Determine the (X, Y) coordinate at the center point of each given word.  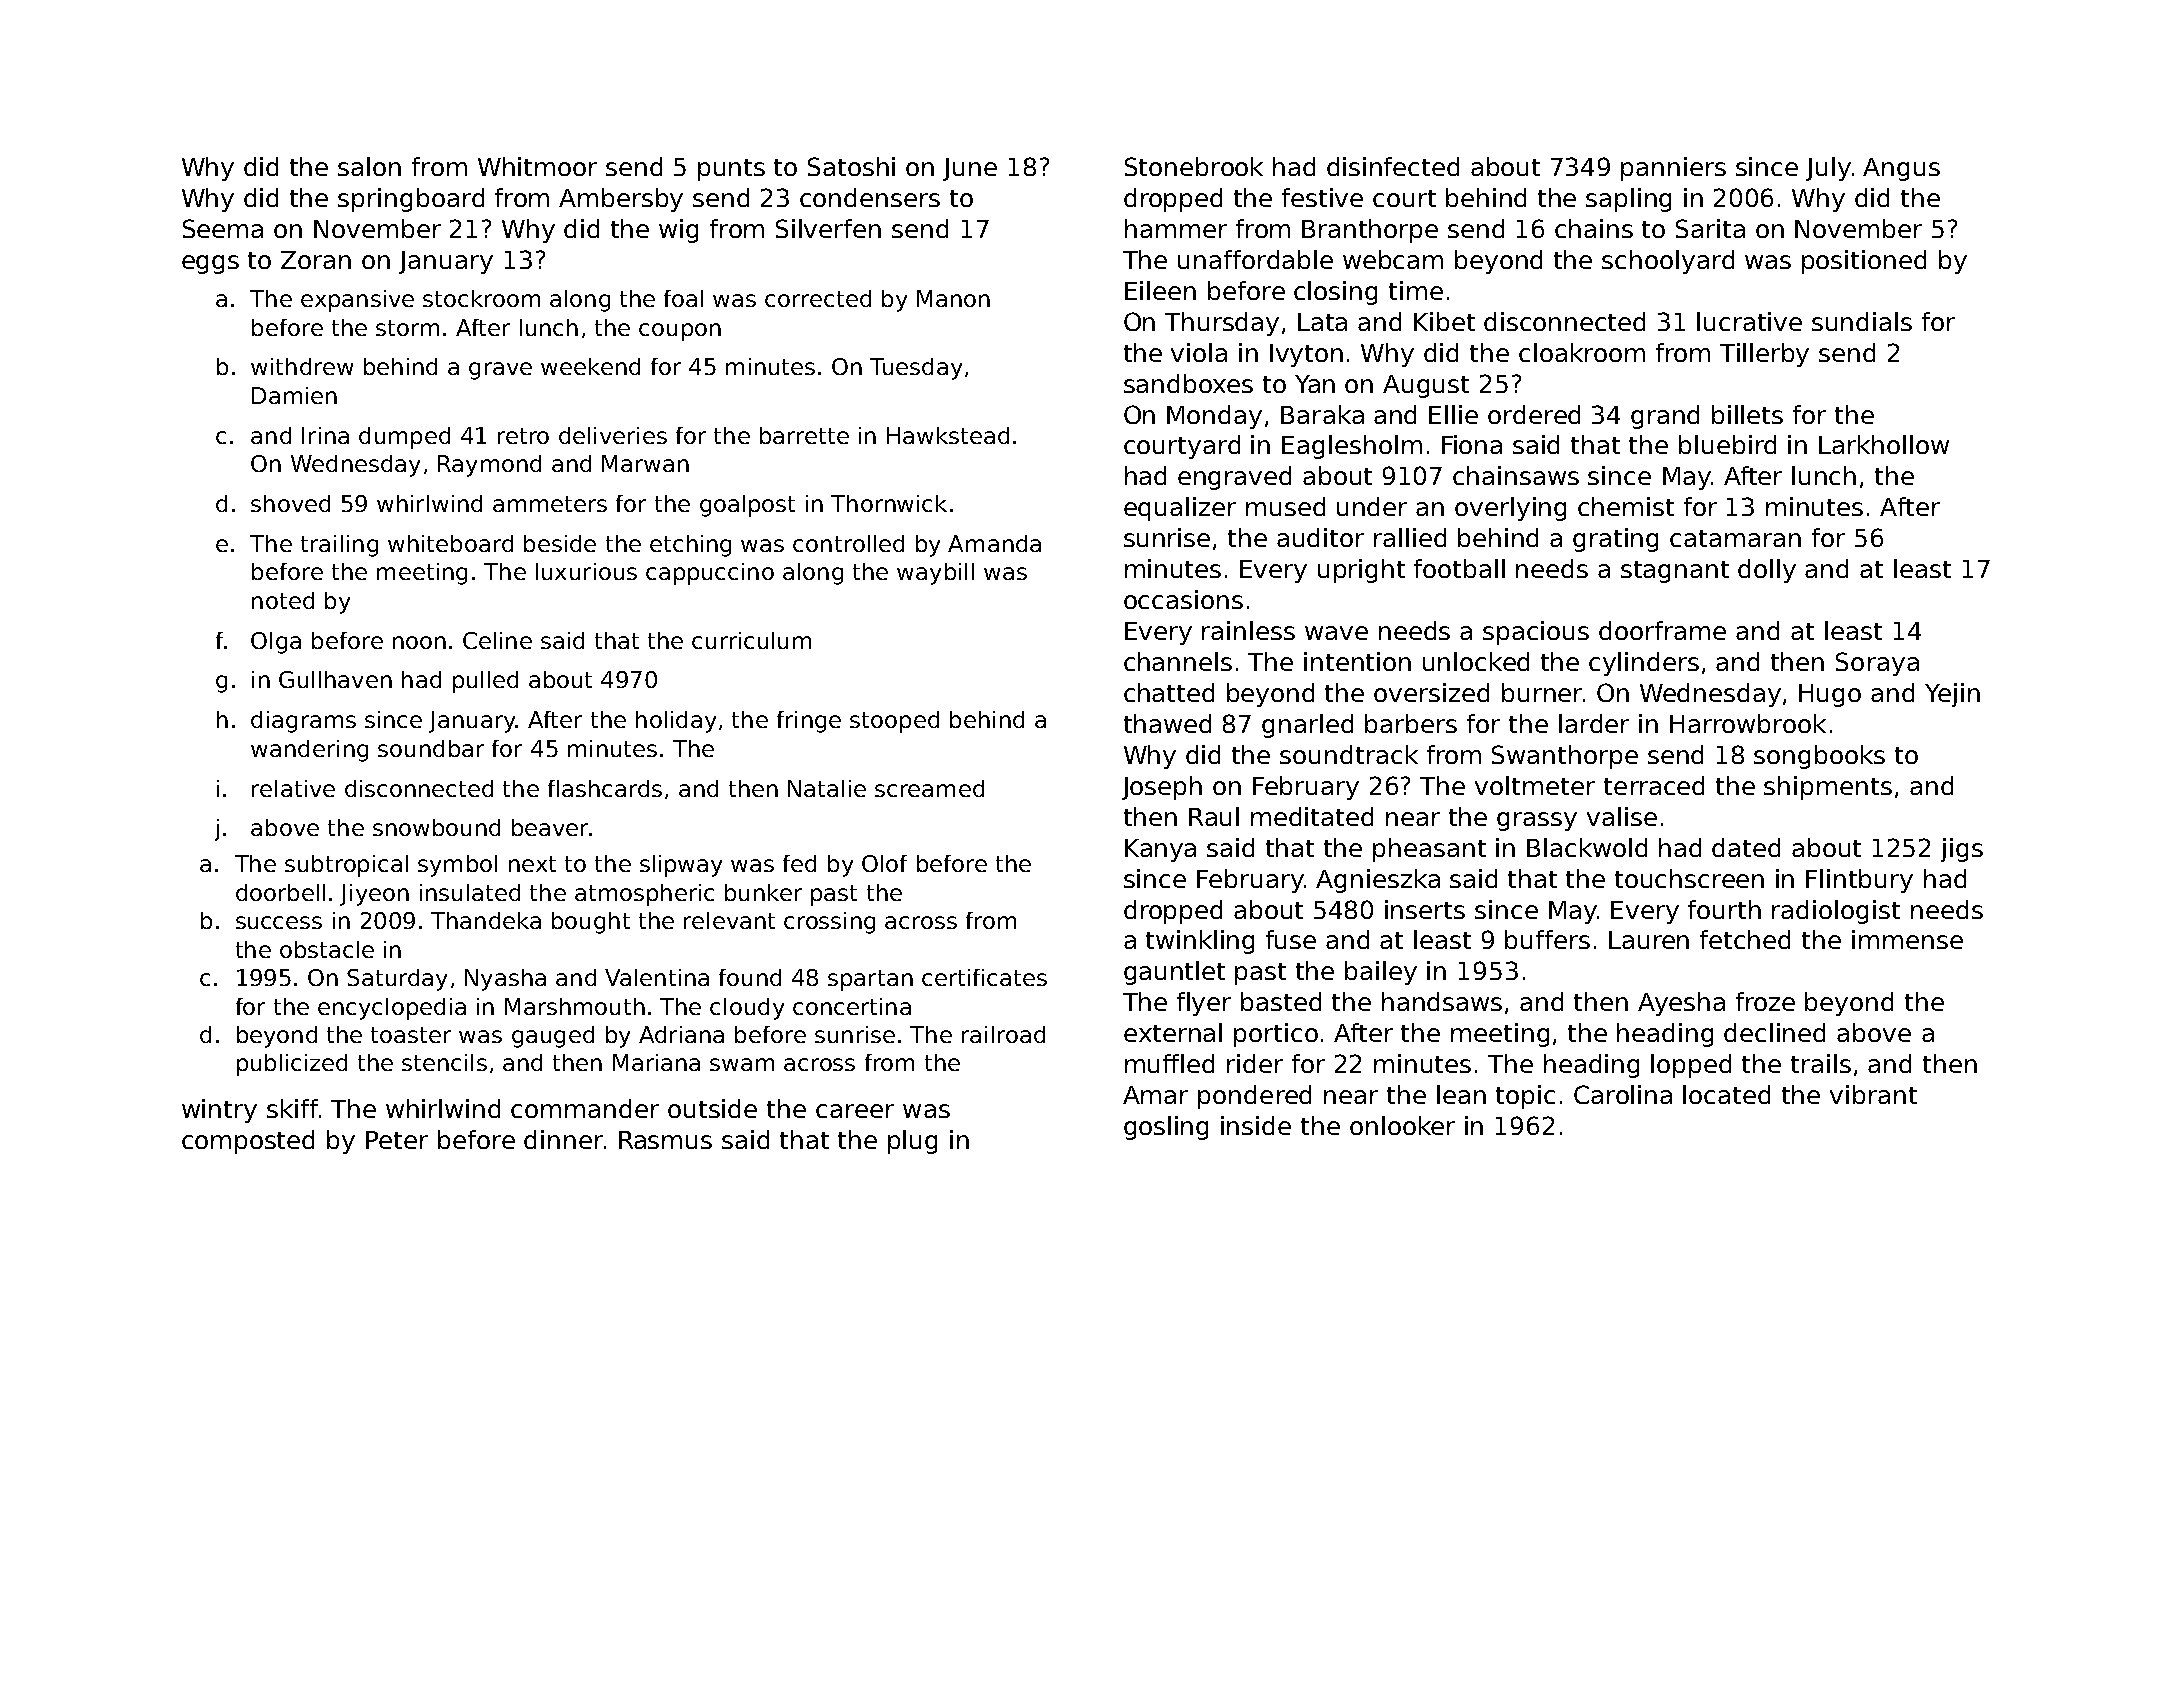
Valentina (657, 977)
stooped (894, 722)
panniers (1673, 169)
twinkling (1200, 942)
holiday (676, 722)
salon (369, 166)
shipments (1828, 788)
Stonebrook (1194, 166)
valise (1622, 816)
